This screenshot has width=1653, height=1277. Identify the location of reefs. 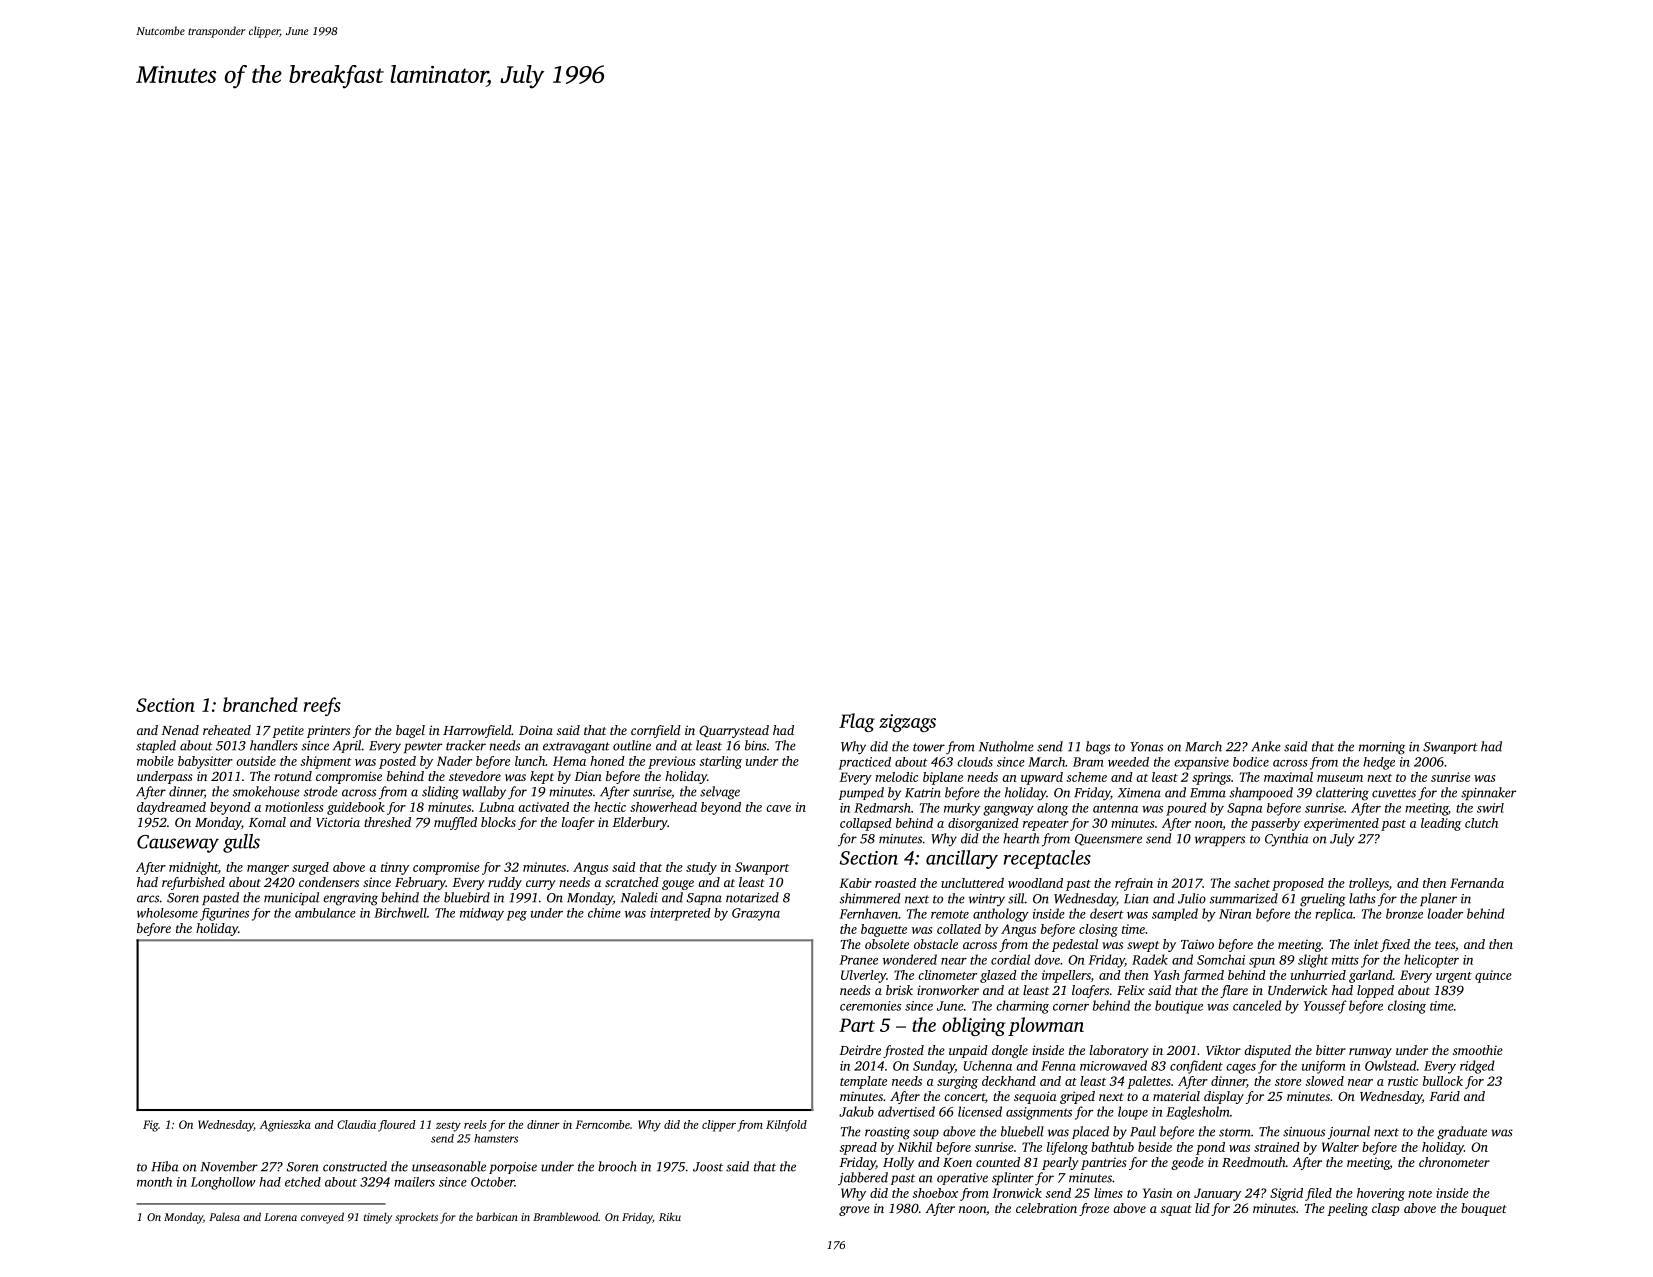
(322, 706).
